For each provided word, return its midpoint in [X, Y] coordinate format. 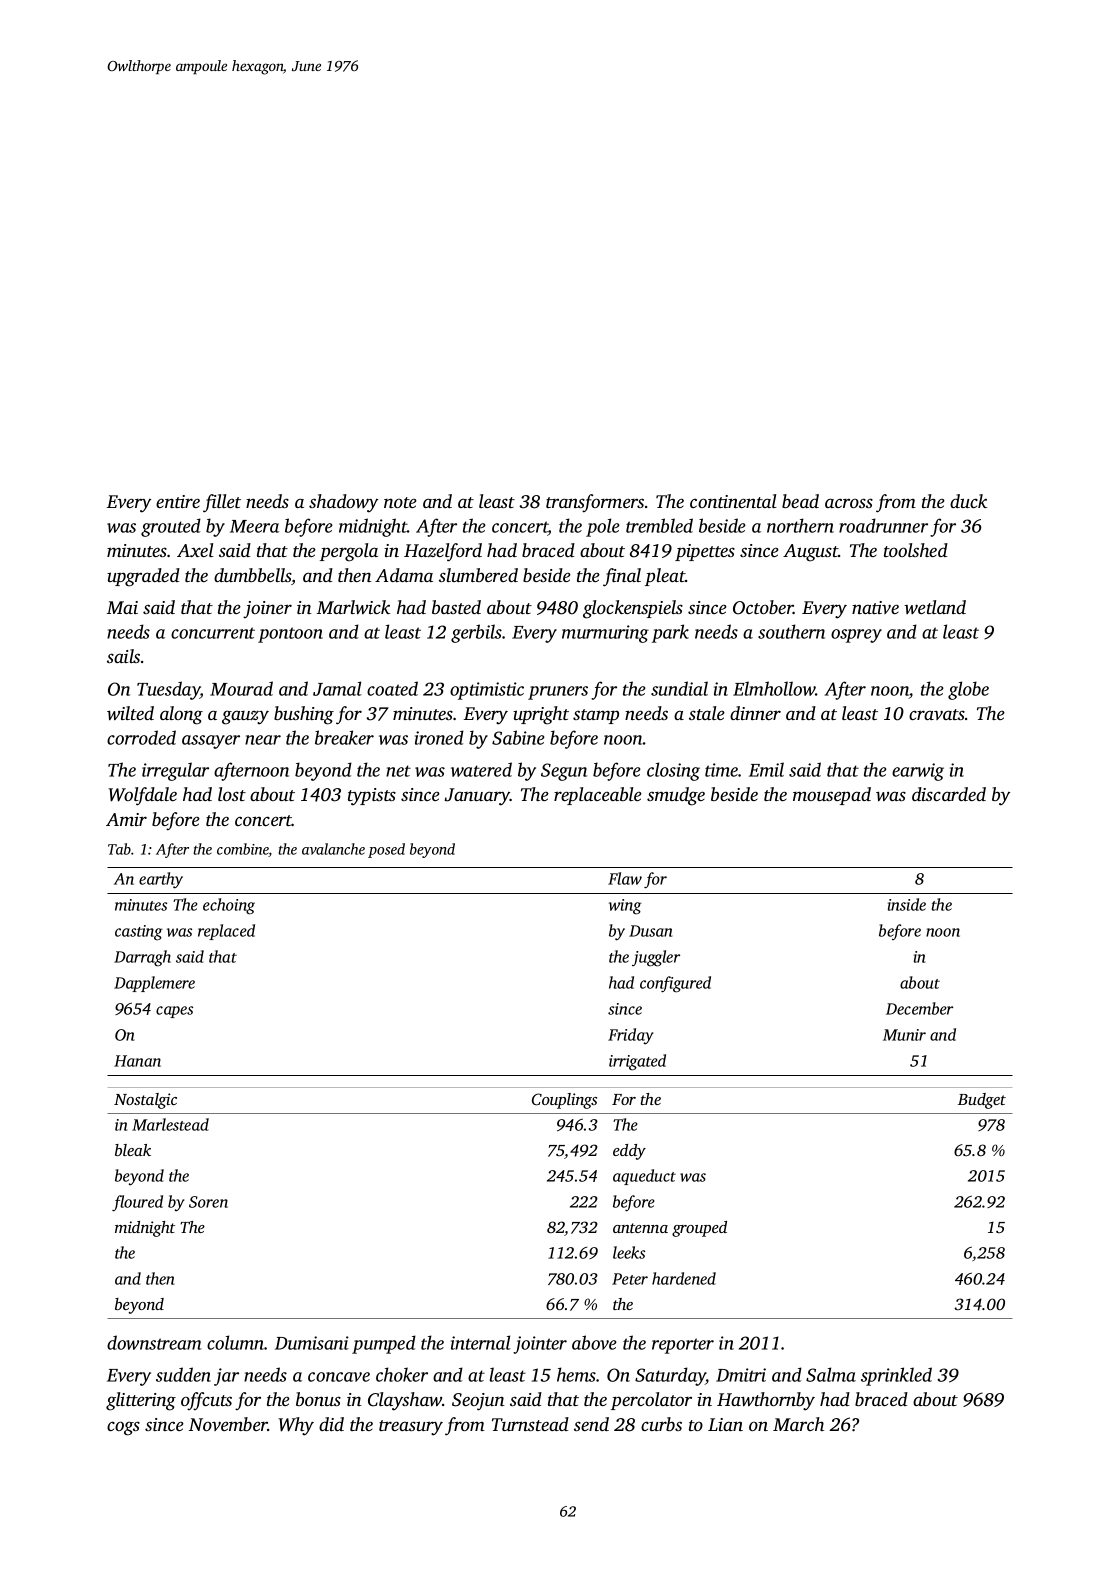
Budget [982, 1101]
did [331, 1424]
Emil [766, 769]
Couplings [564, 1101]
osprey [856, 636]
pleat [665, 577]
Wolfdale [142, 796]
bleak [133, 1150]
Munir [904, 1035]
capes [174, 1012]
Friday [630, 1036]
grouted [171, 527]
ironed [439, 737]
